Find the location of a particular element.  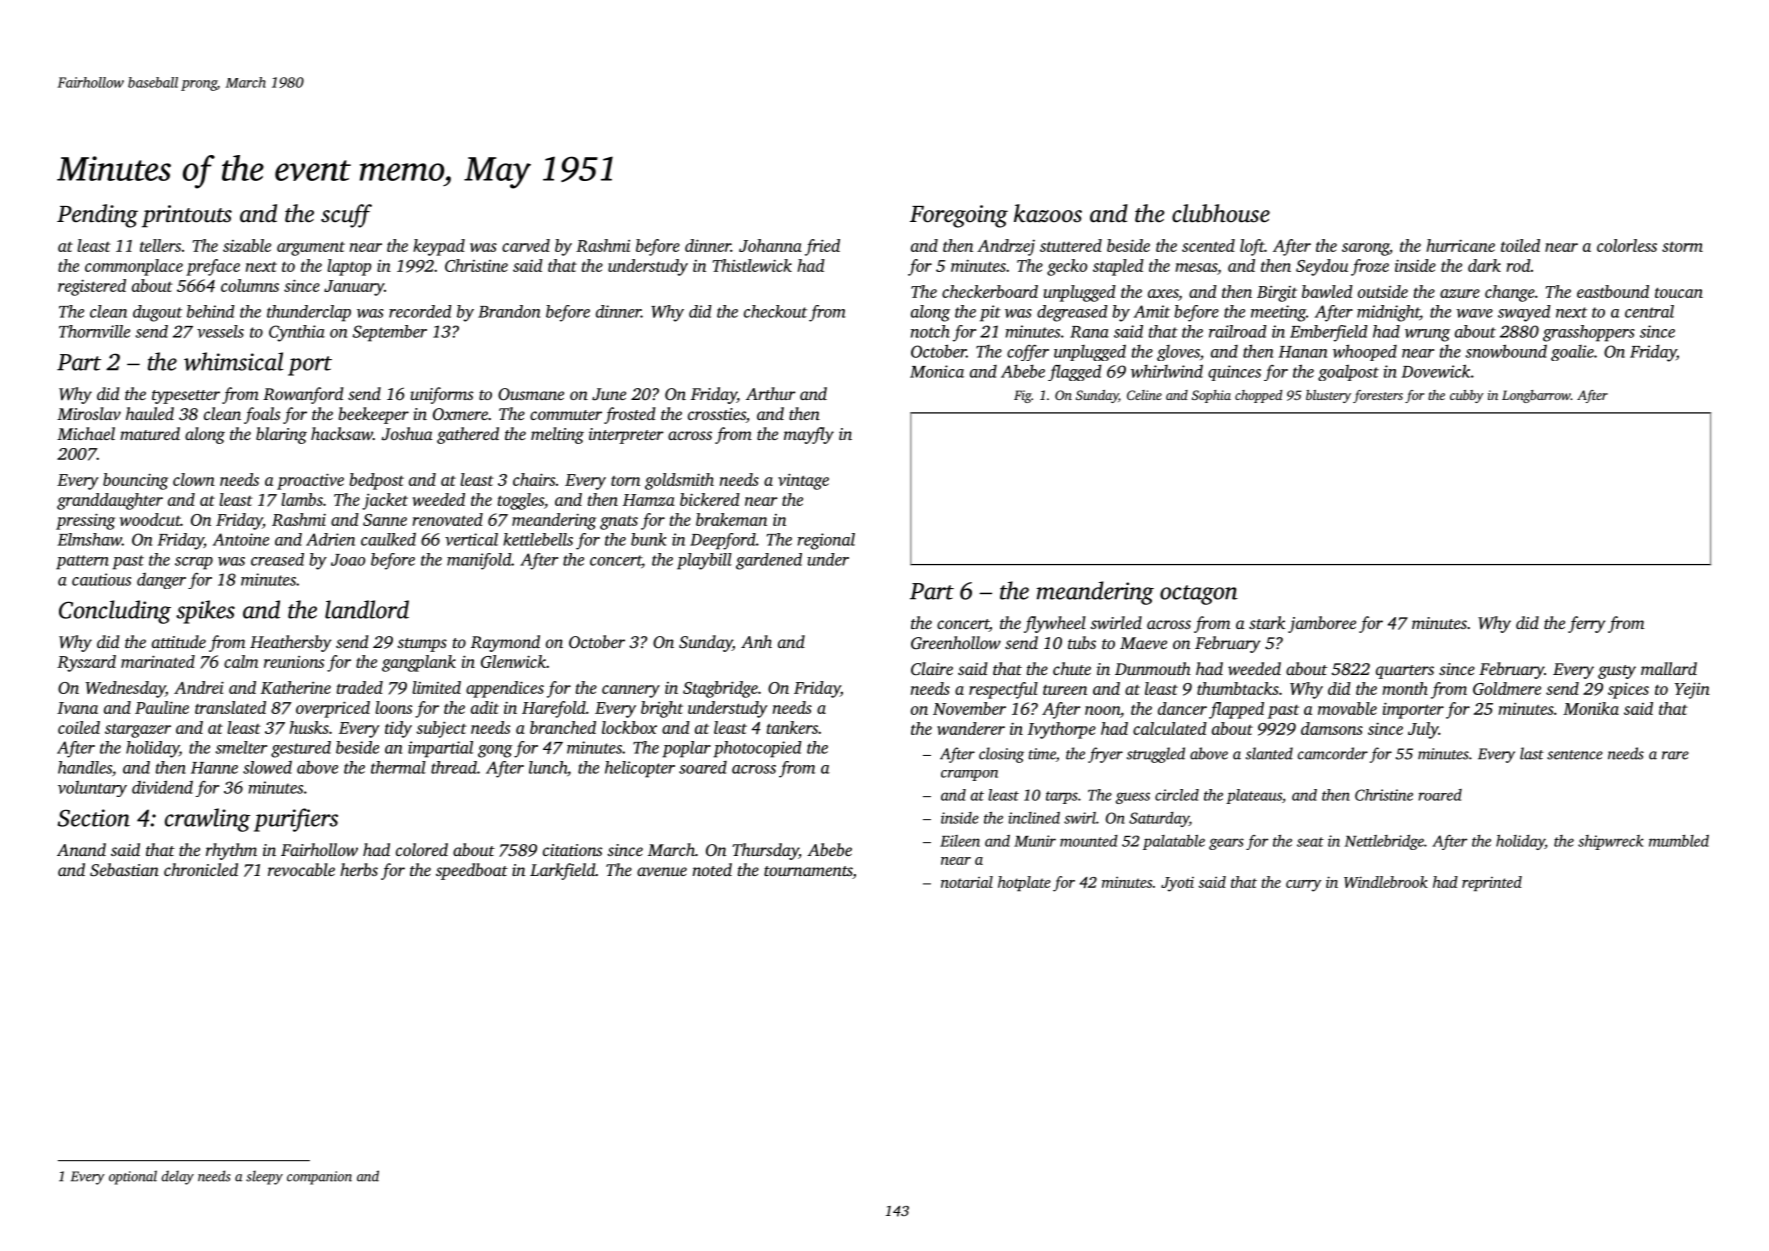

June is located at coordinates (609, 394).
